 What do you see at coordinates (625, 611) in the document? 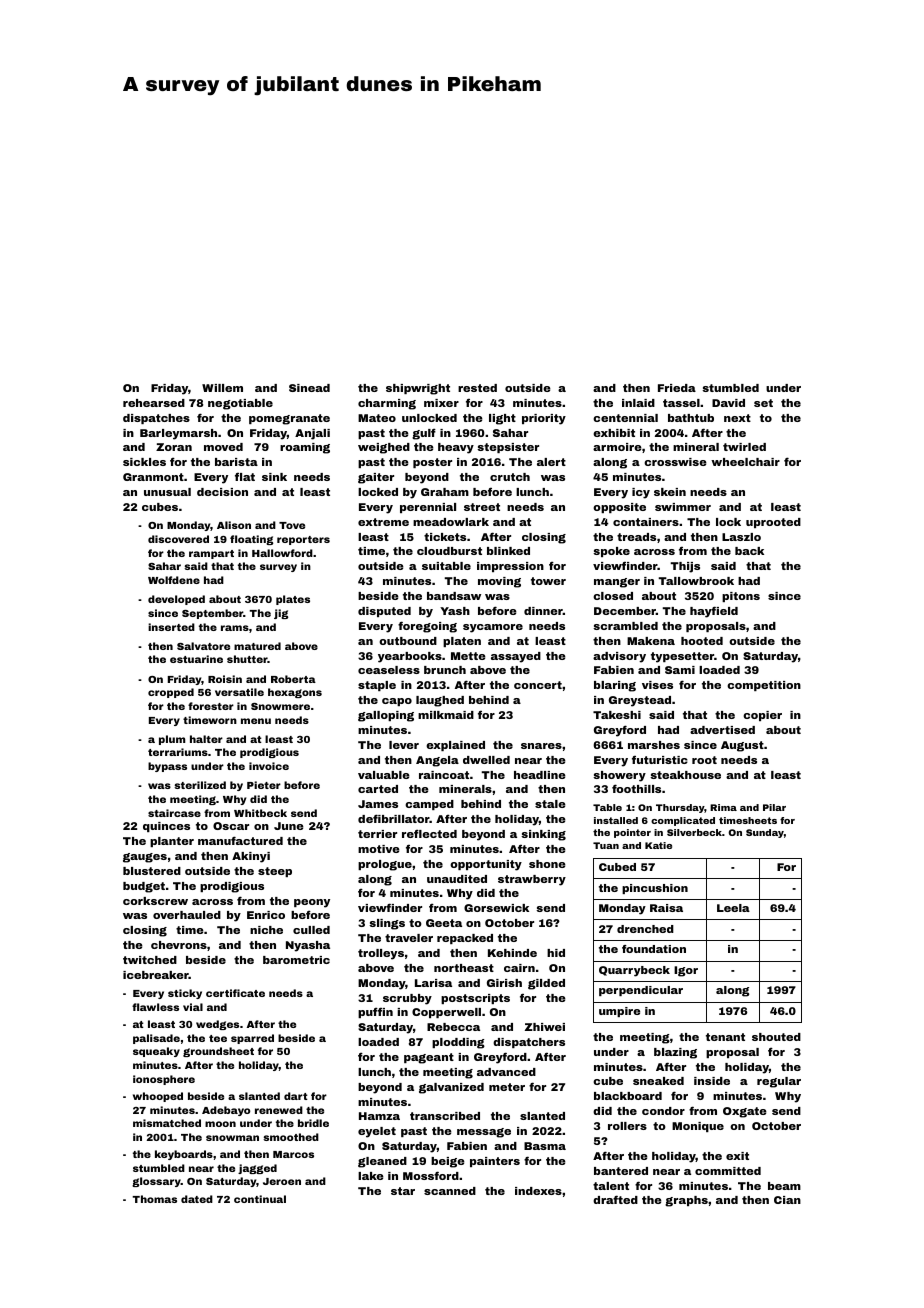
I see `December` at bounding box center [625, 611].
